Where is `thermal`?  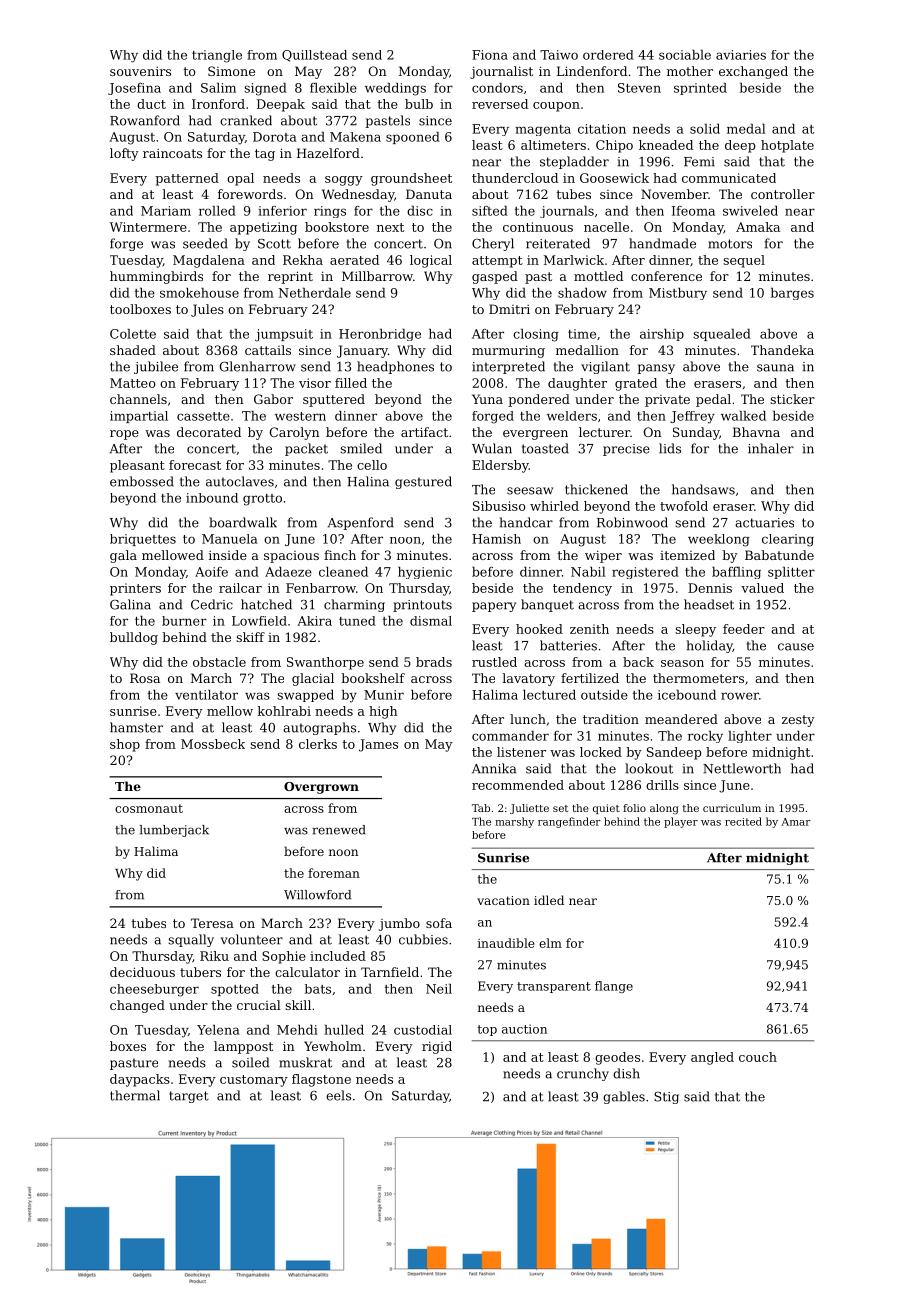 thermal is located at coordinates (135, 1095).
